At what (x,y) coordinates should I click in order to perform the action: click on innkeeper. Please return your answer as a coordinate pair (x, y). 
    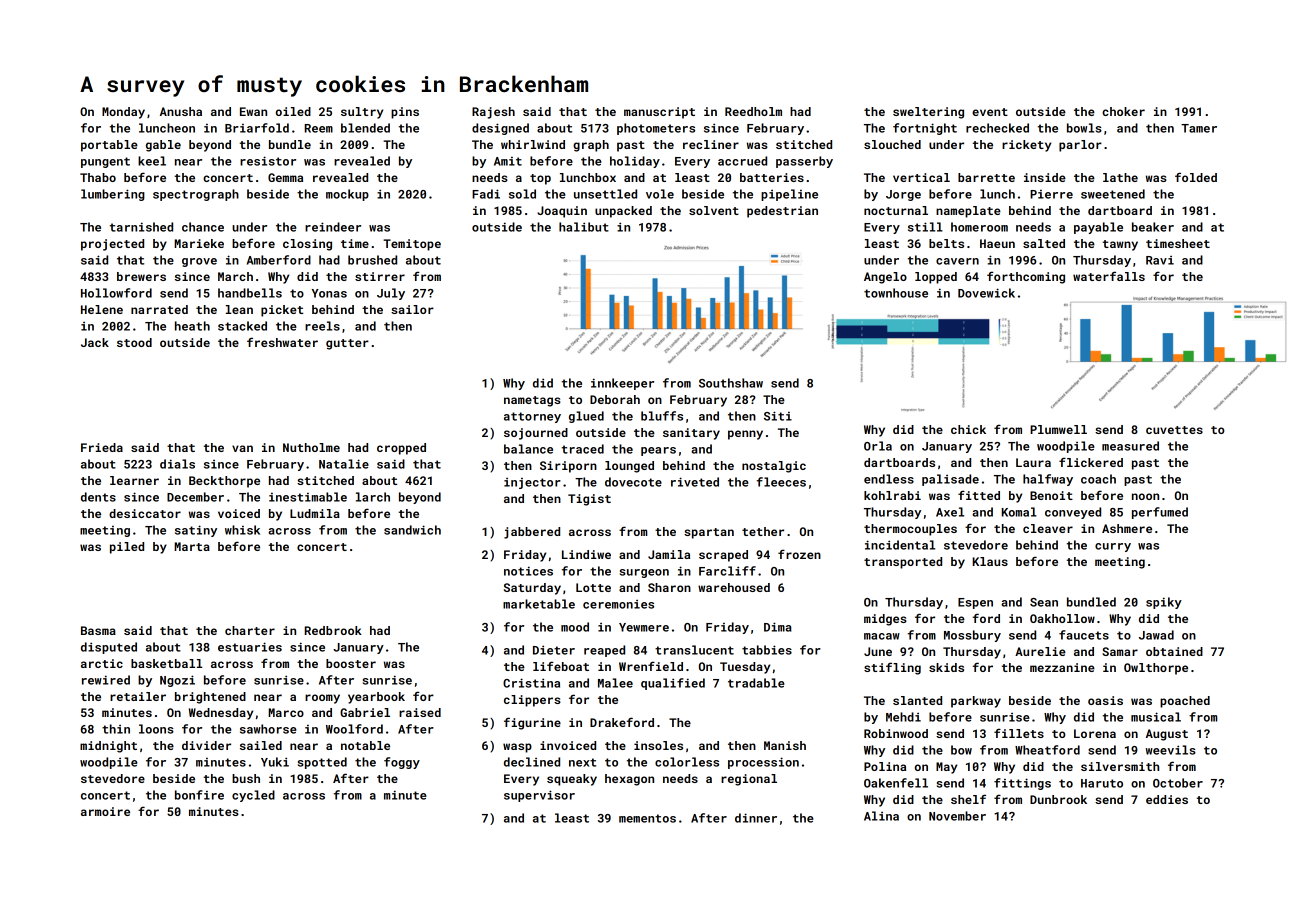
    Looking at the image, I should click on (622, 384).
